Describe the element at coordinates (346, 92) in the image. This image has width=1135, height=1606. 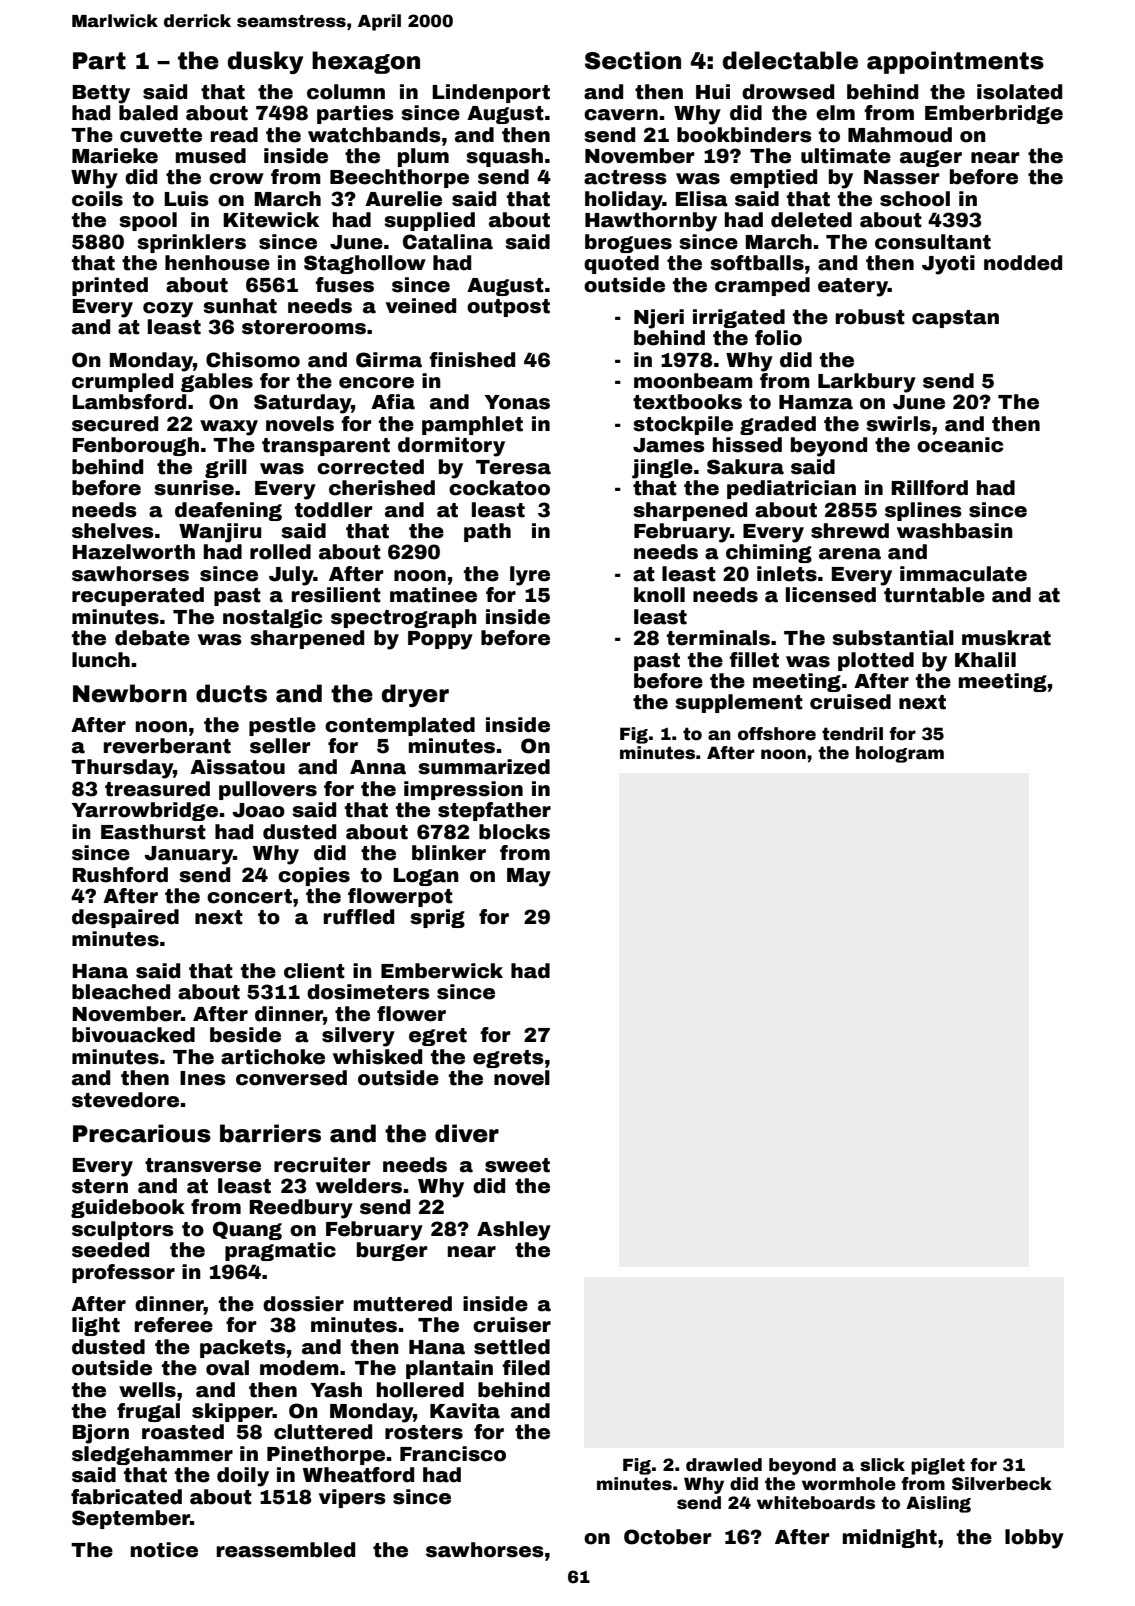
I see `column` at that location.
